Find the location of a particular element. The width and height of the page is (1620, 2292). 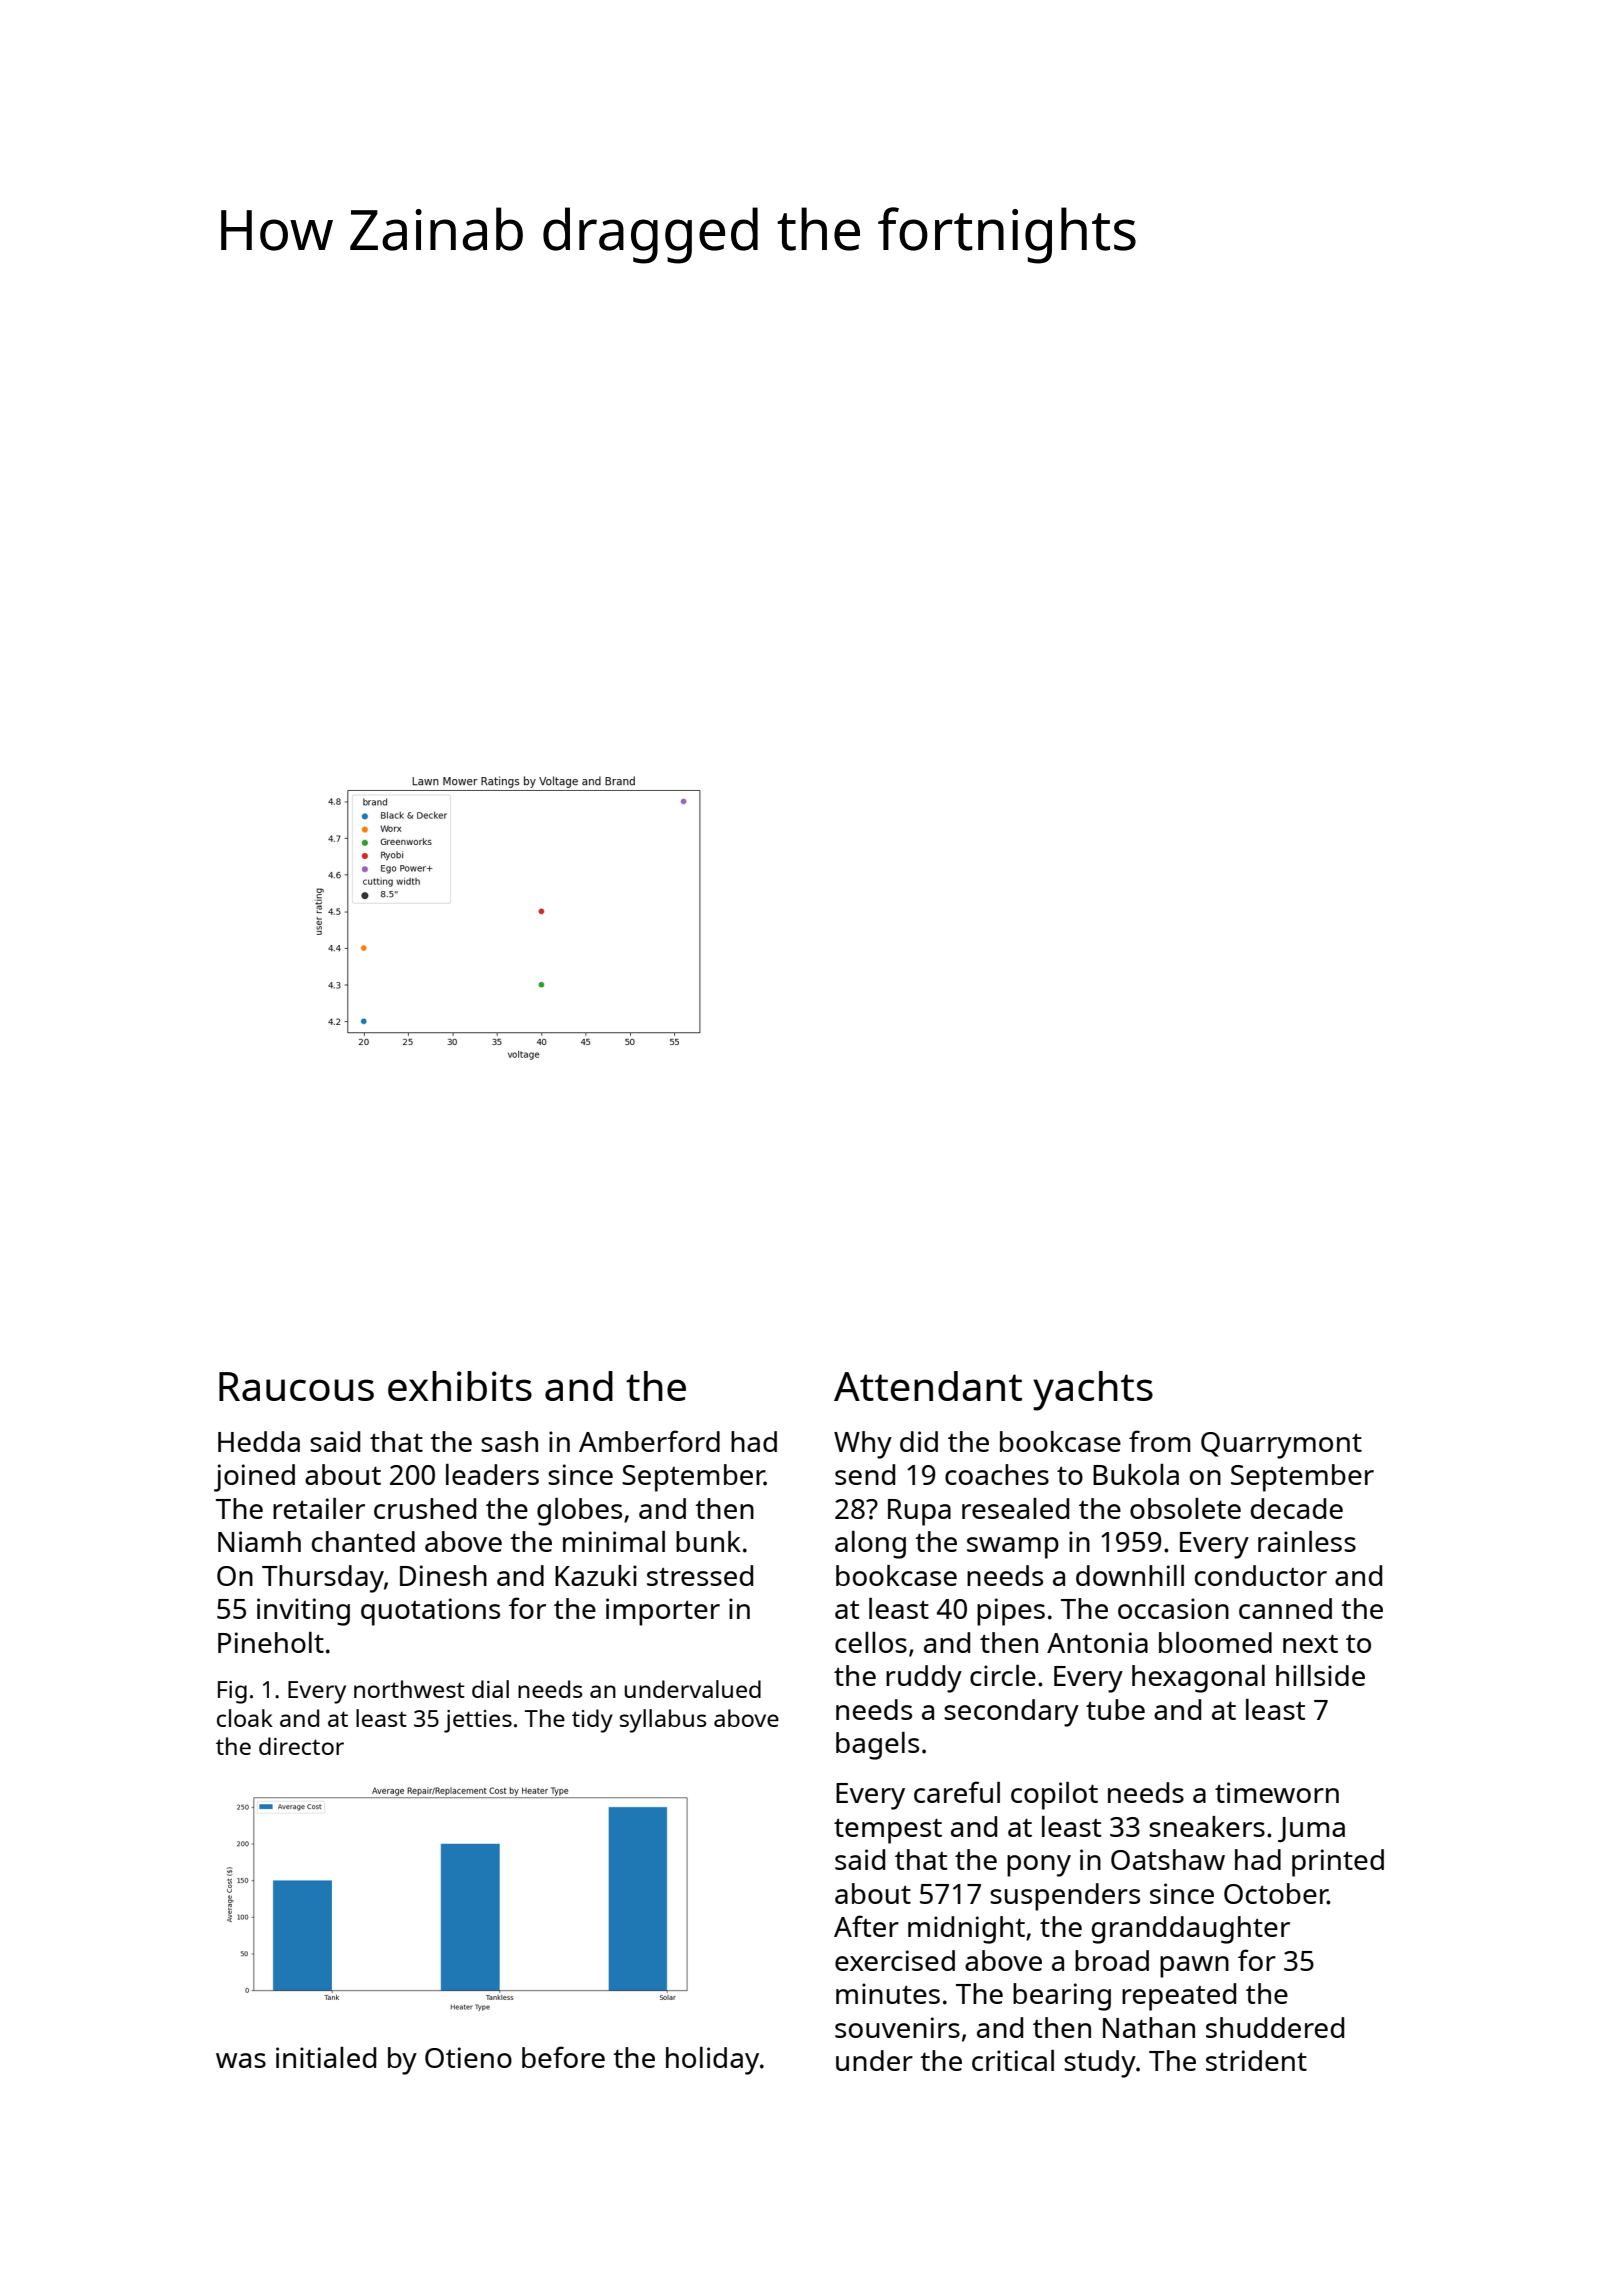

cloak is located at coordinates (245, 1718).
